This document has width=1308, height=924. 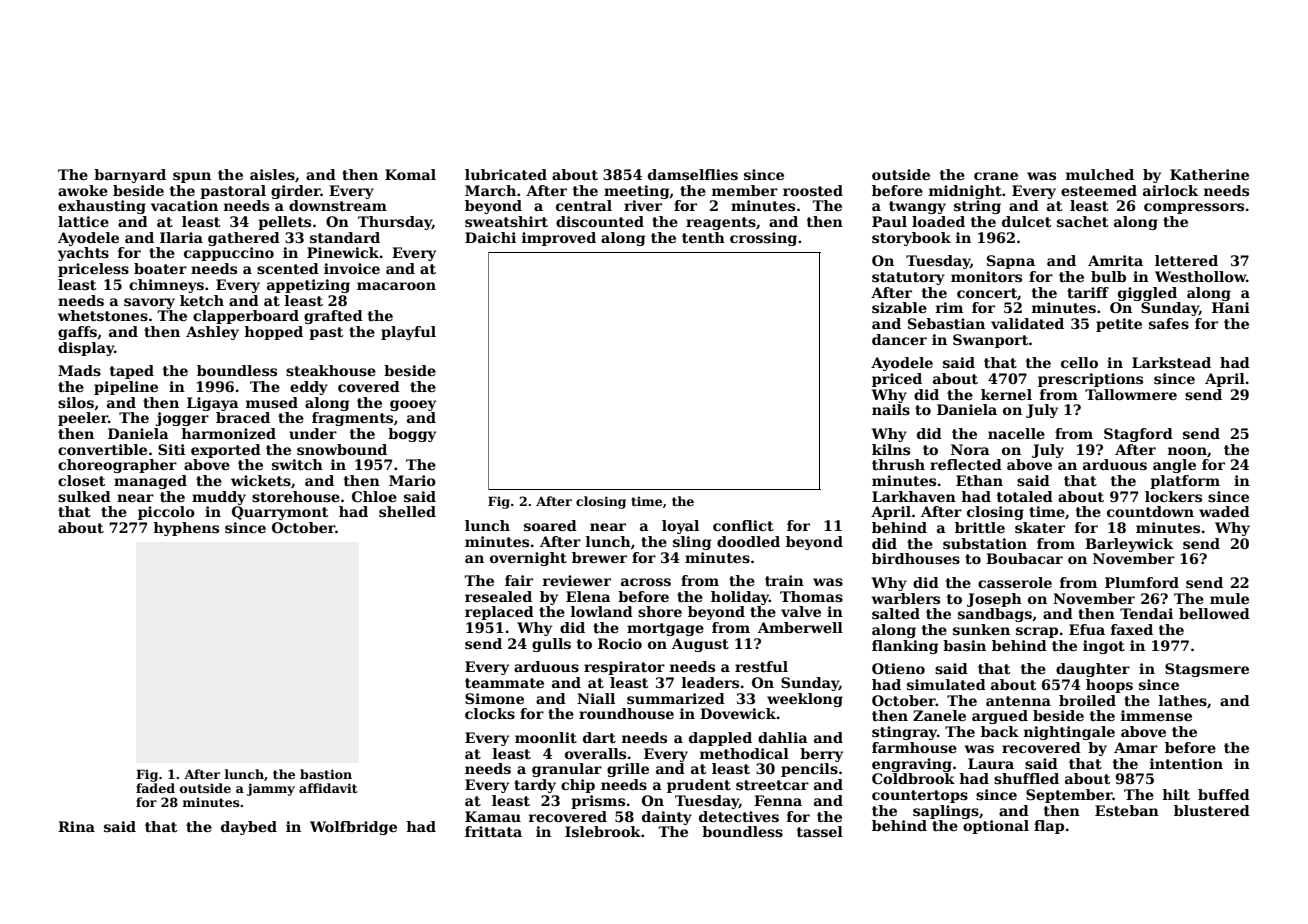 I want to click on mulched, so click(x=1100, y=174).
